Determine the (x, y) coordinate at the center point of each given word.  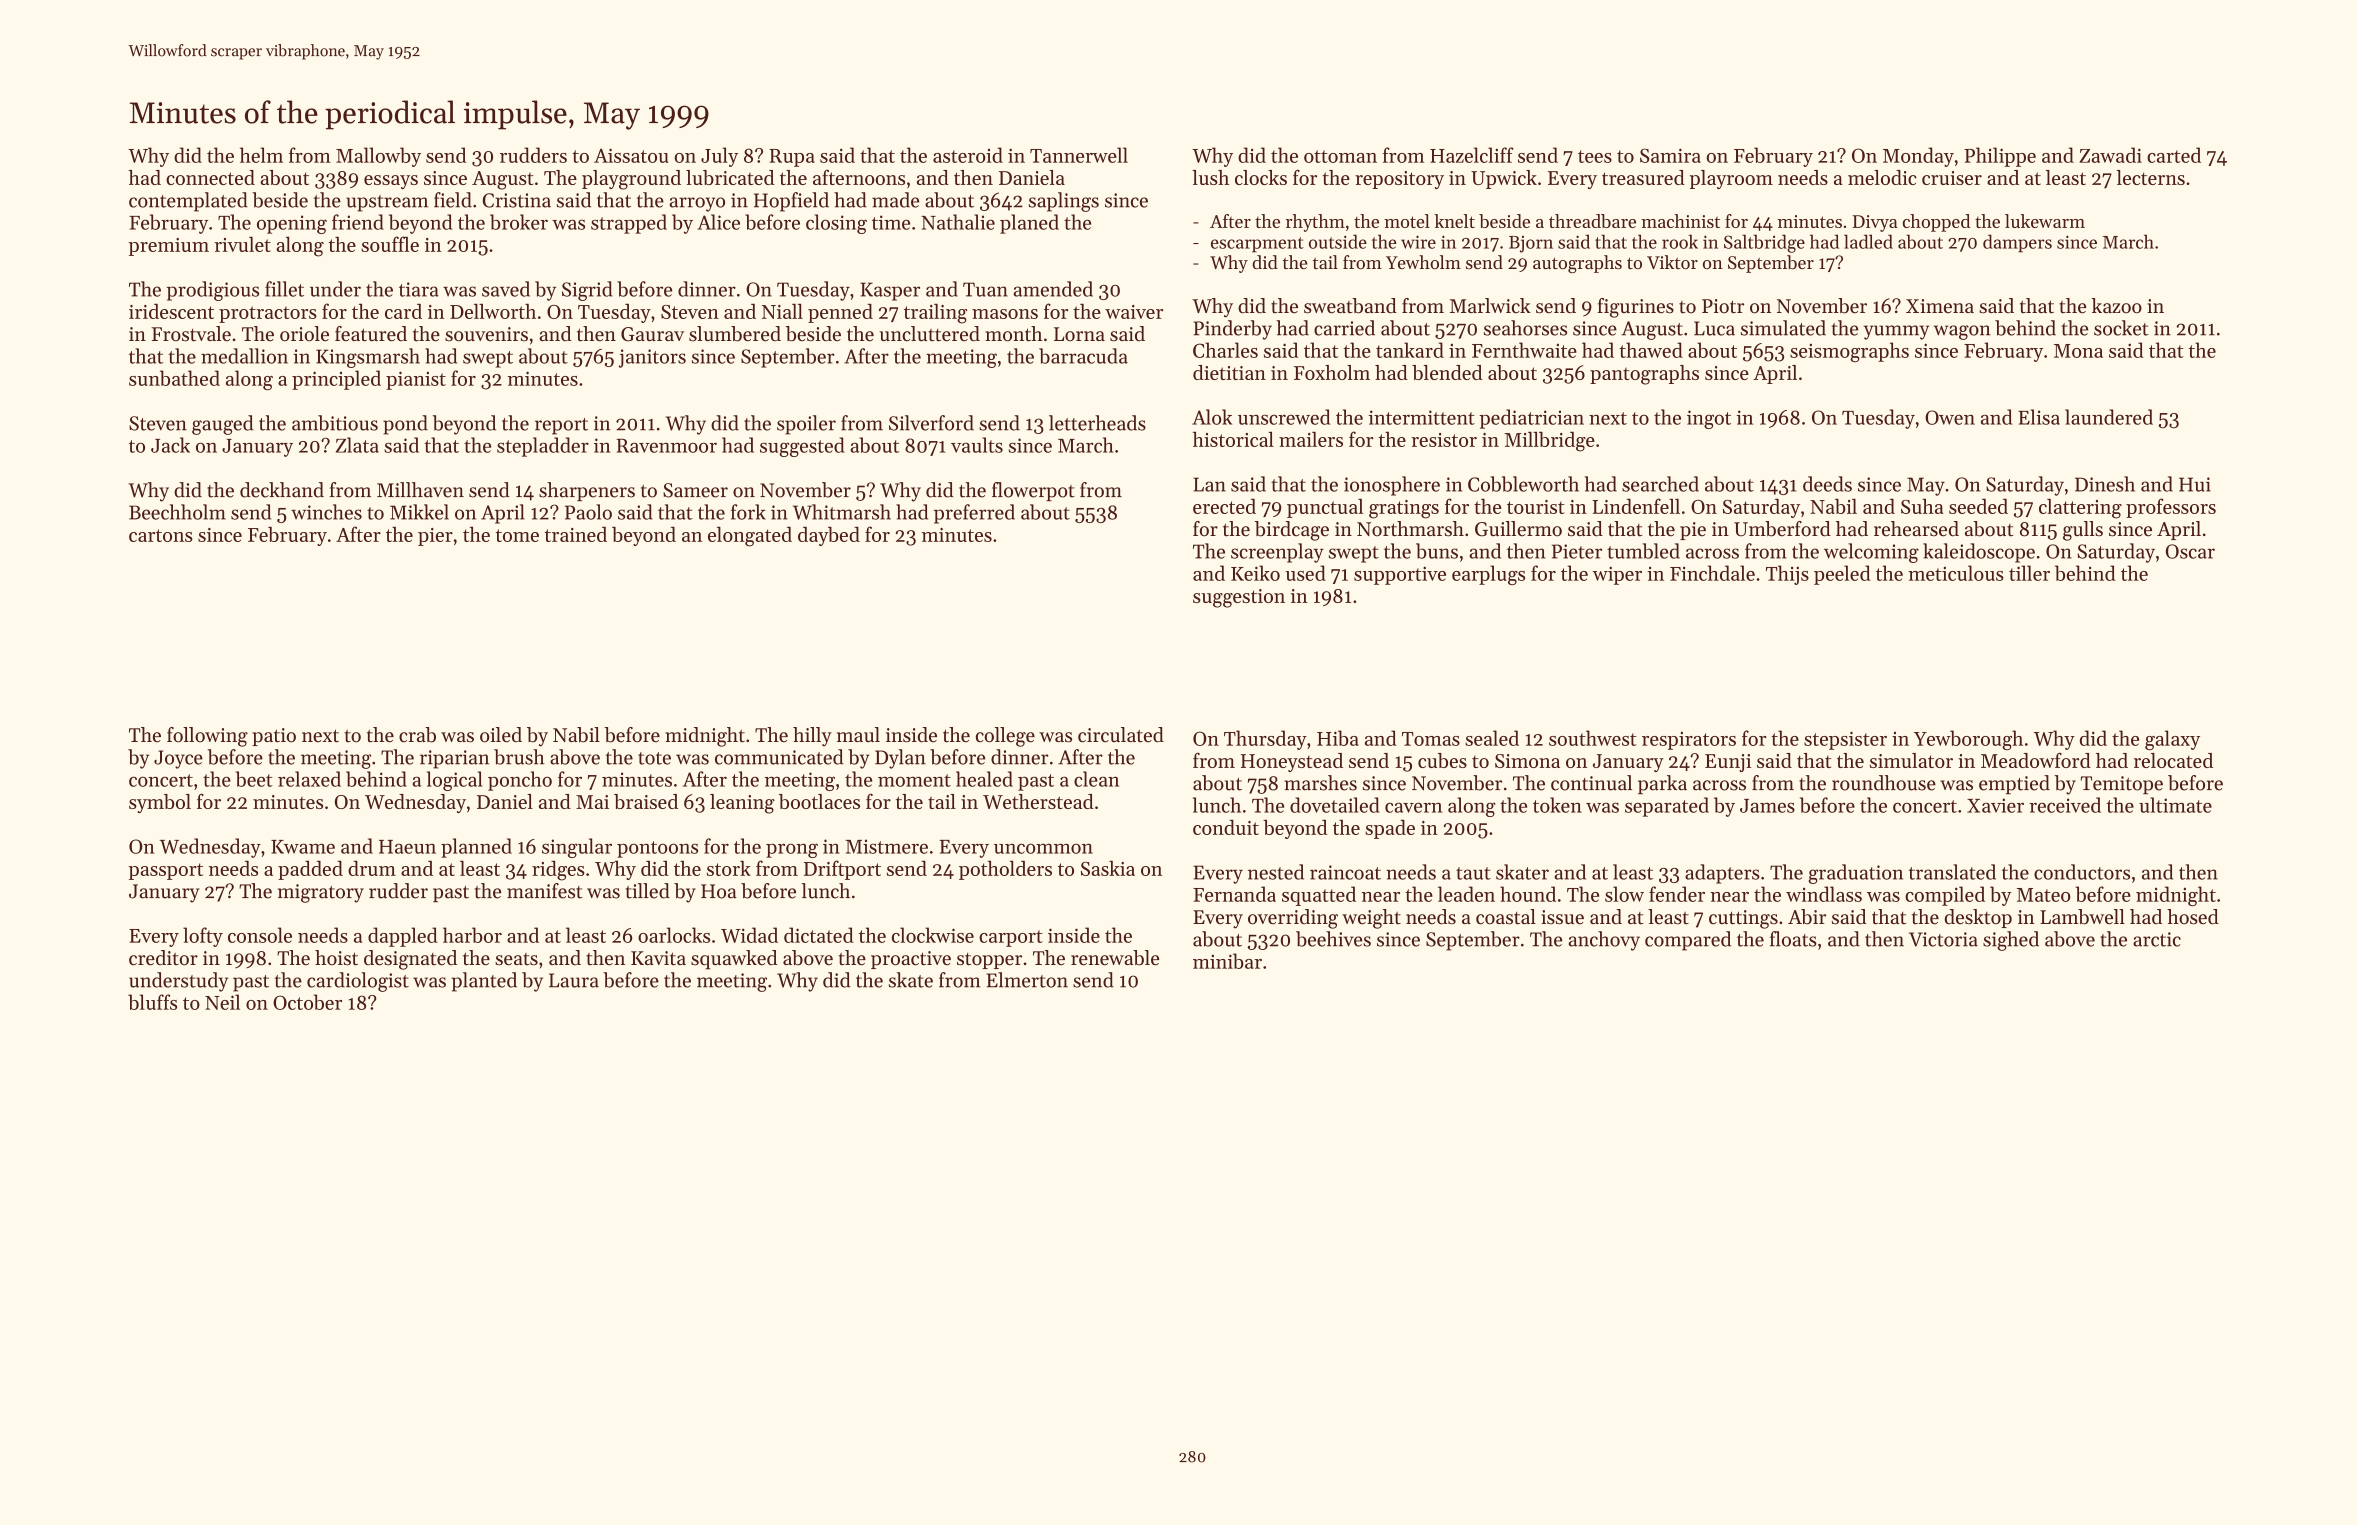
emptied (2014, 784)
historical (1233, 439)
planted (484, 982)
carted (2174, 155)
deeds (1827, 484)
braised (646, 801)
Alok (1212, 417)
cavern (1413, 807)
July (719, 157)
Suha (1922, 506)
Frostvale (191, 334)
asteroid (968, 155)
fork (748, 512)
